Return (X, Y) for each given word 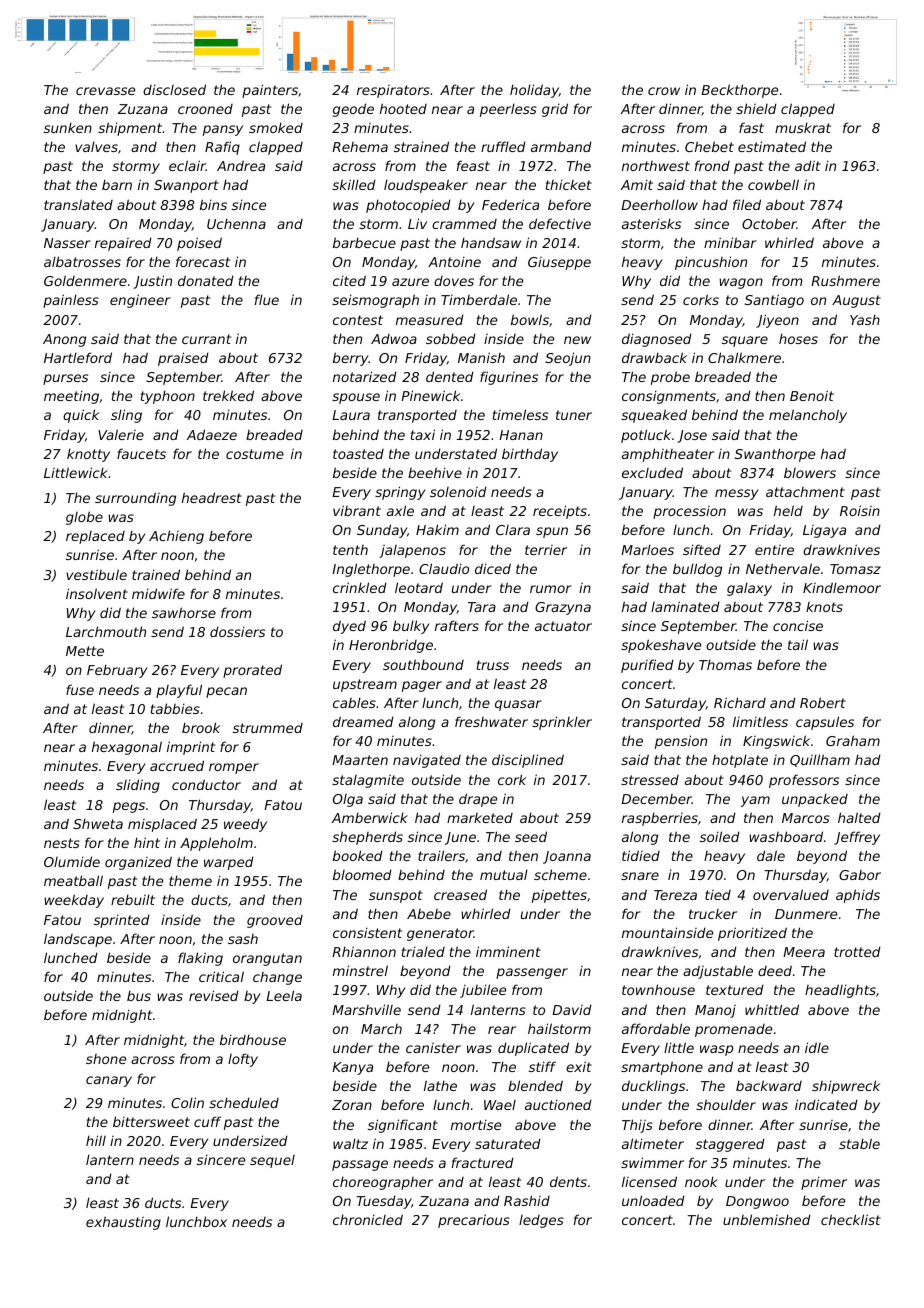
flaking (200, 959)
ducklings (653, 1087)
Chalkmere (744, 357)
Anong (64, 340)
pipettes (559, 896)
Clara (513, 530)
